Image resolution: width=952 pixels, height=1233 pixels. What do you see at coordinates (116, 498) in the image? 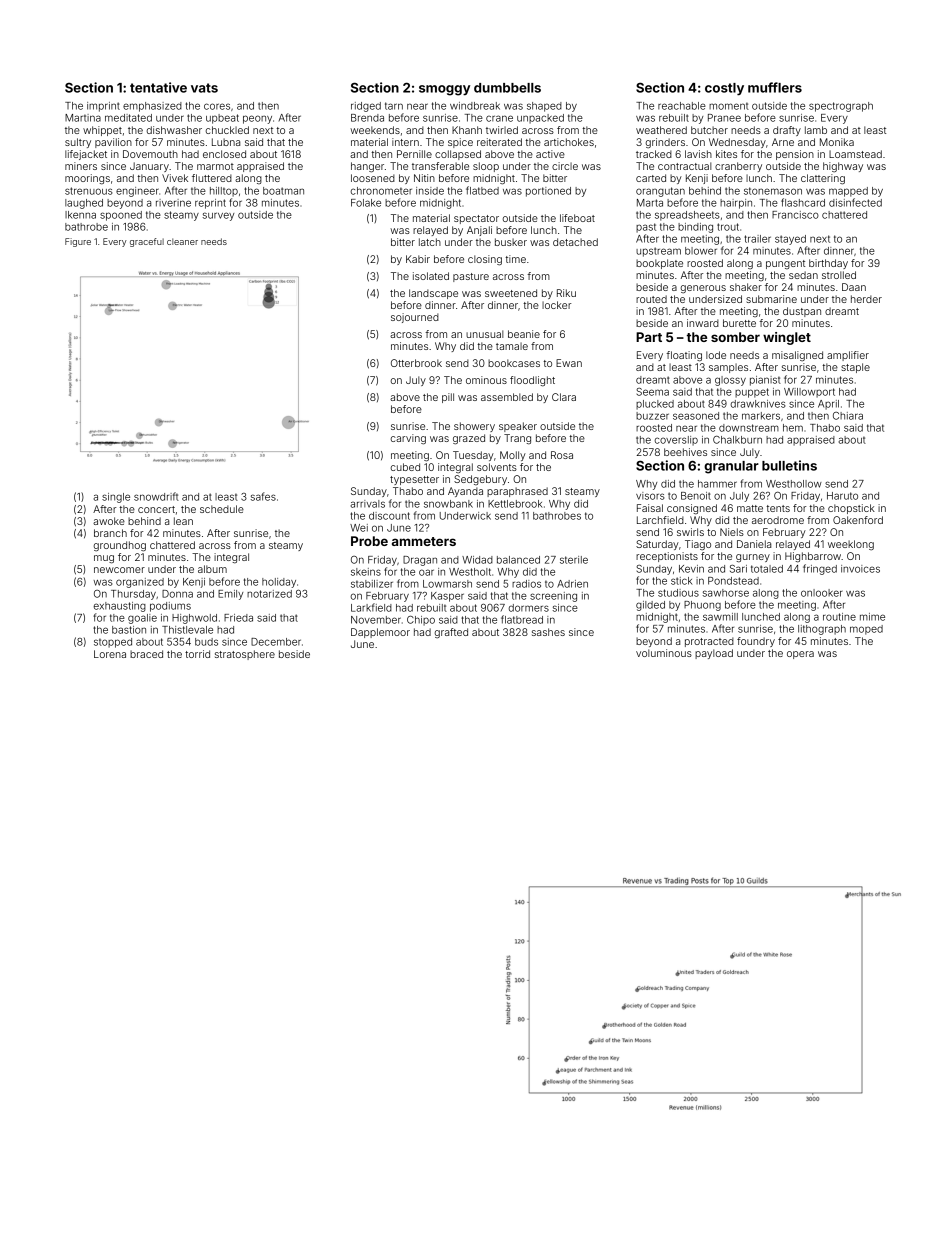
I see `single` at bounding box center [116, 498].
